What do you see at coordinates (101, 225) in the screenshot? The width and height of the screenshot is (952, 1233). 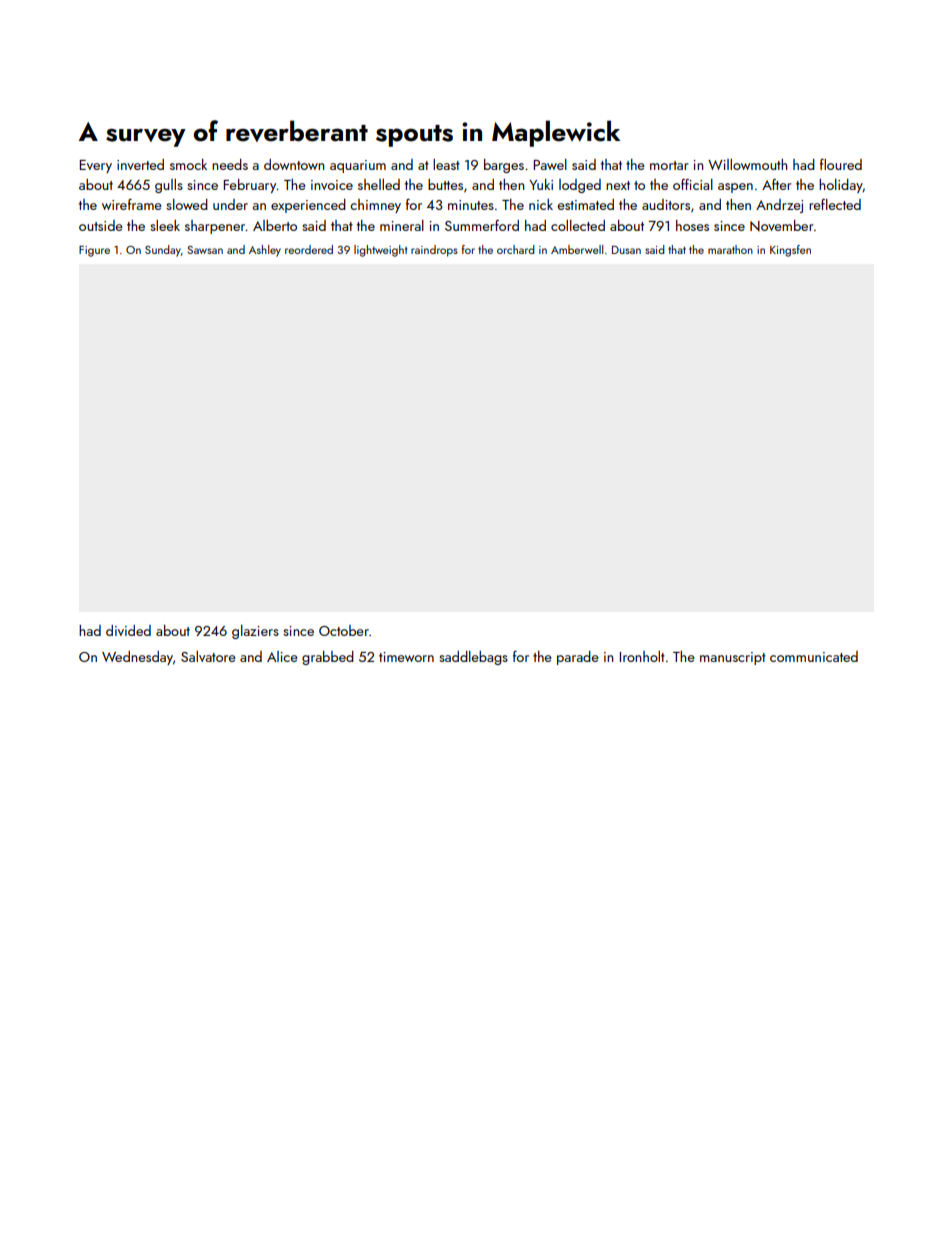 I see `outside` at bounding box center [101, 225].
